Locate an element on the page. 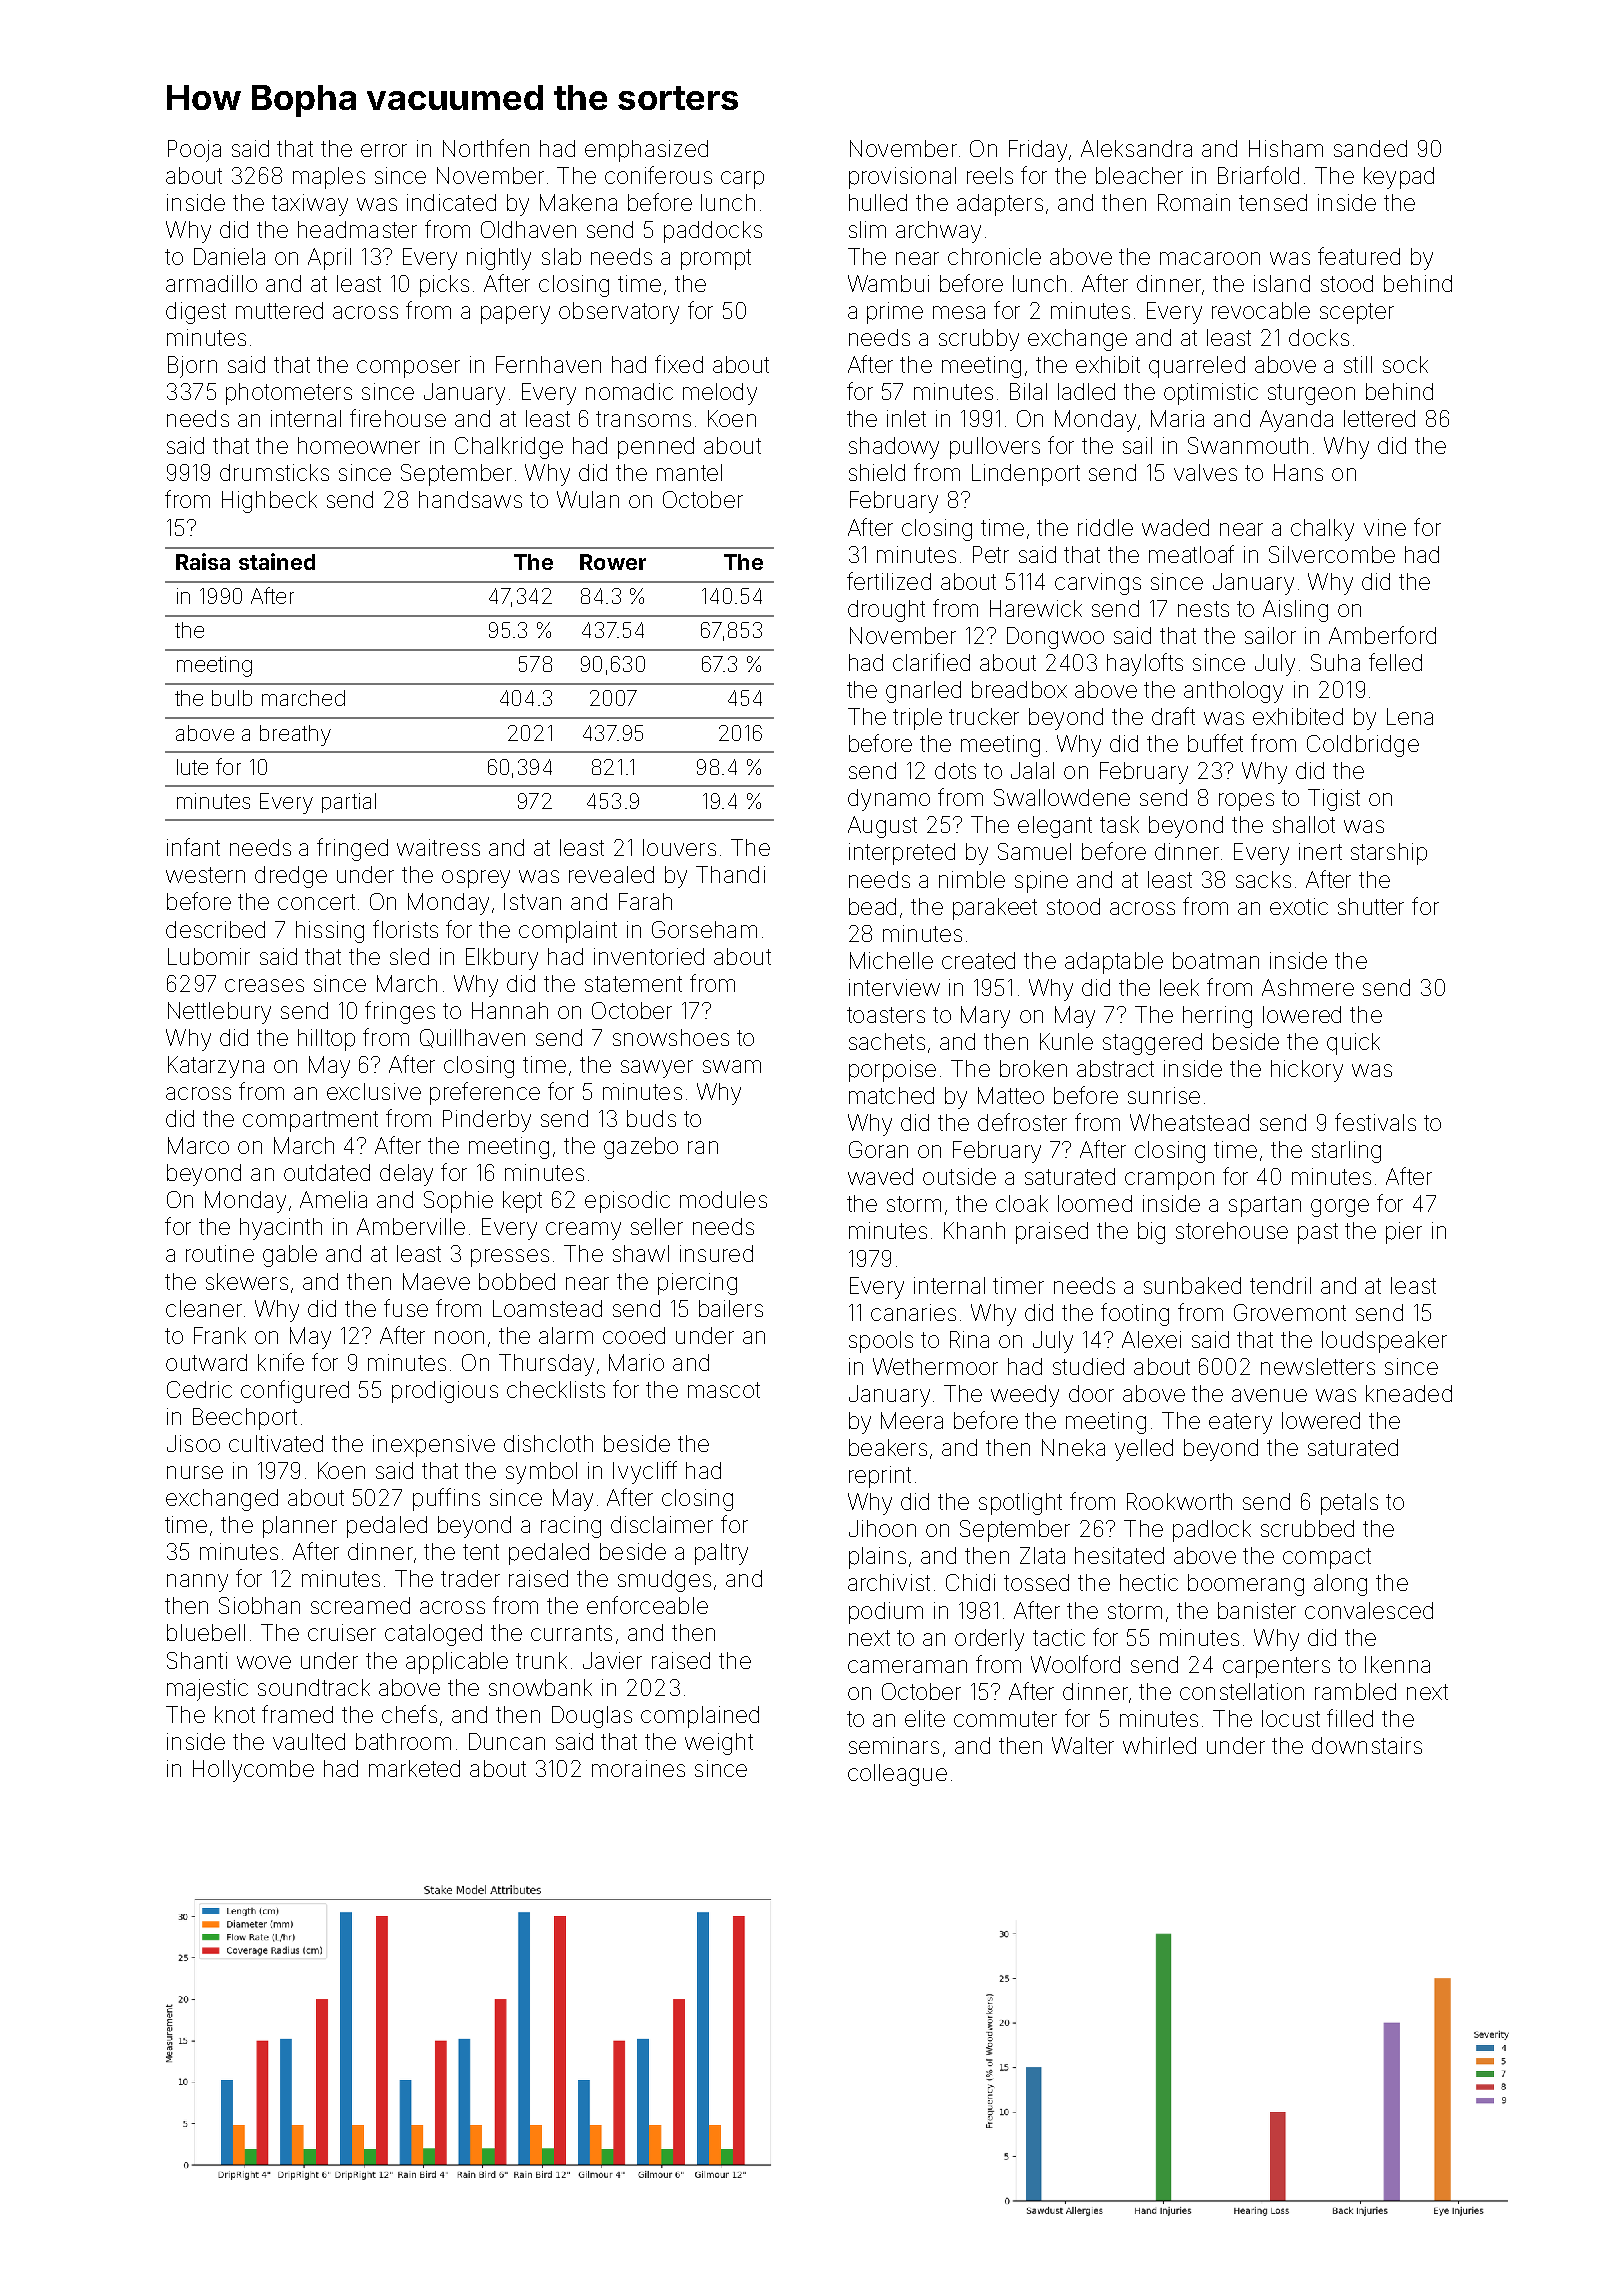 This page has height=2292, width=1620. Aleksandra is located at coordinates (1136, 148).
